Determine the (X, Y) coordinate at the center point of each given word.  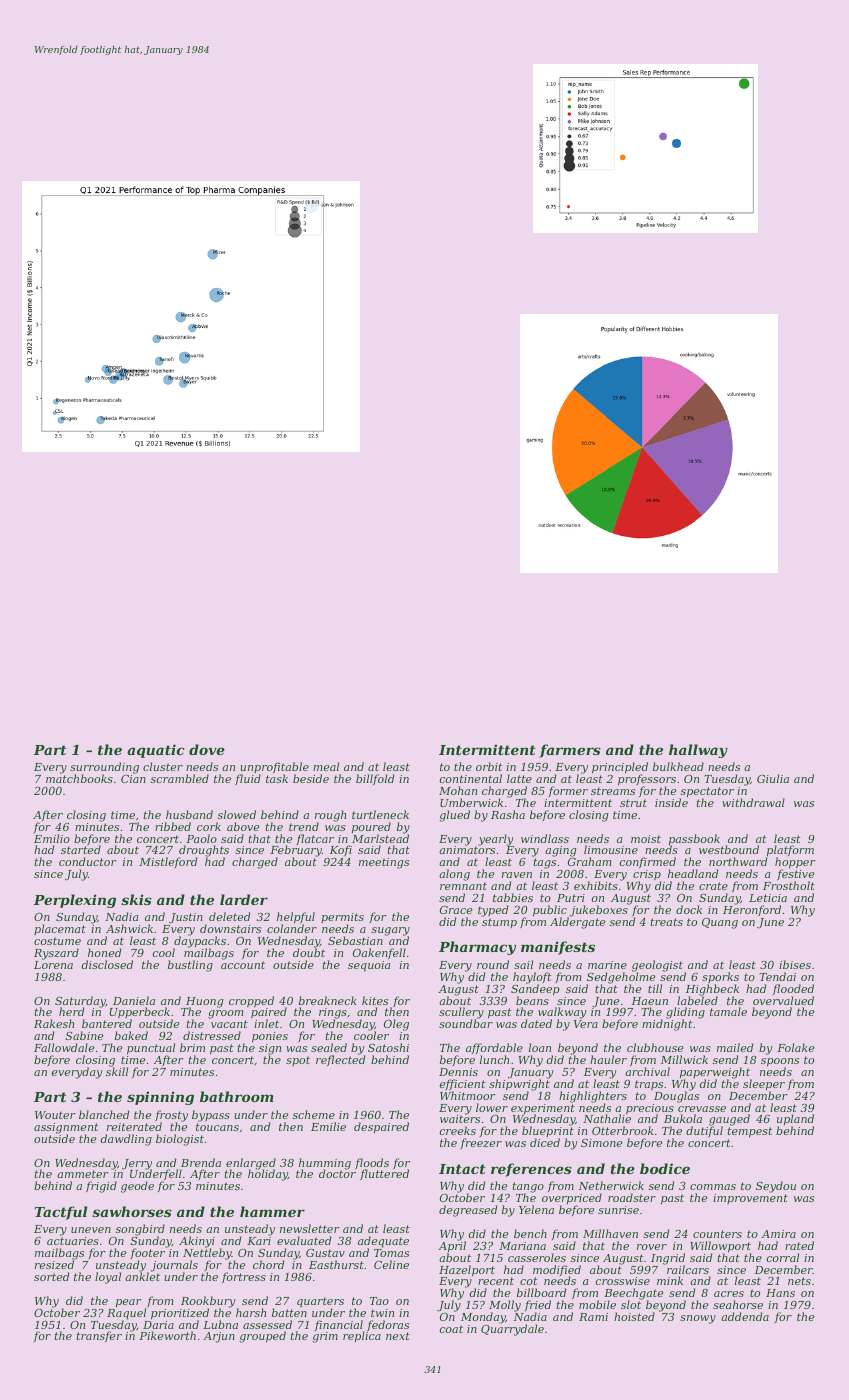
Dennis (458, 1072)
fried (538, 1306)
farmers (570, 751)
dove (207, 749)
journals (174, 1266)
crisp (647, 876)
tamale (728, 1011)
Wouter (55, 1115)
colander (292, 929)
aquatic (156, 751)
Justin (186, 918)
